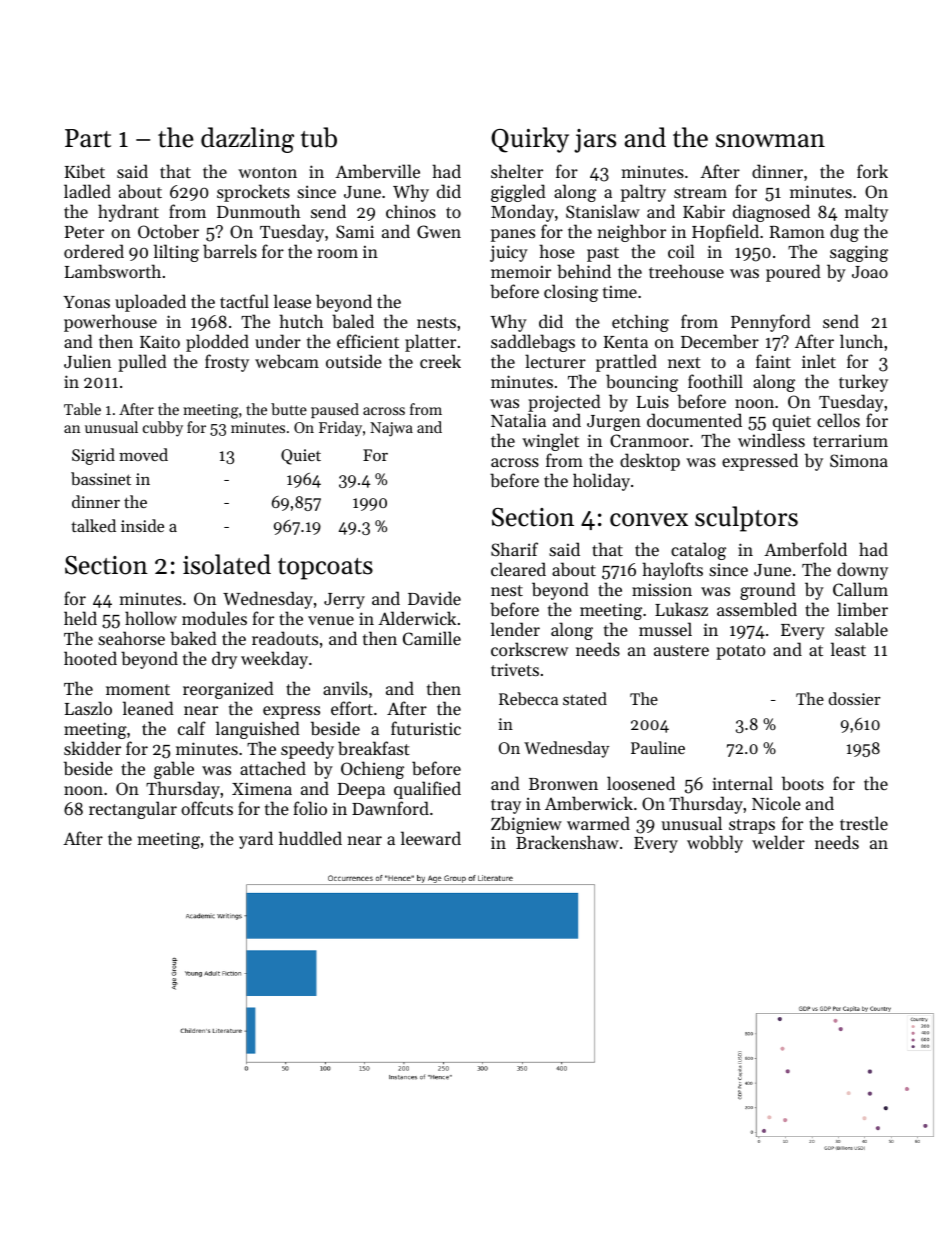  Describe the element at coordinates (649, 520) in the image. I see `convex` at that location.
